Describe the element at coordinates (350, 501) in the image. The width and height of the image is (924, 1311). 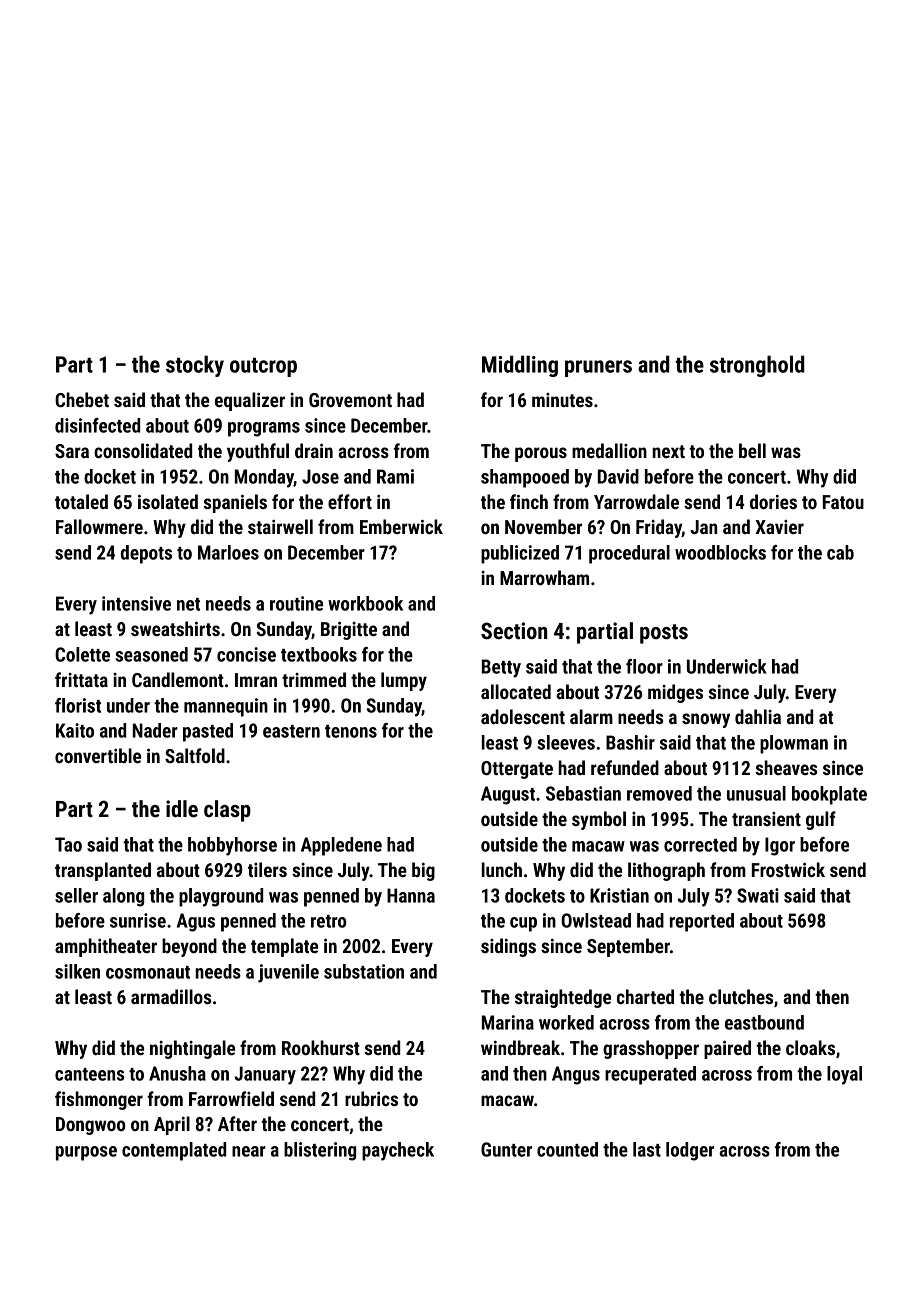
I see `effort` at that location.
